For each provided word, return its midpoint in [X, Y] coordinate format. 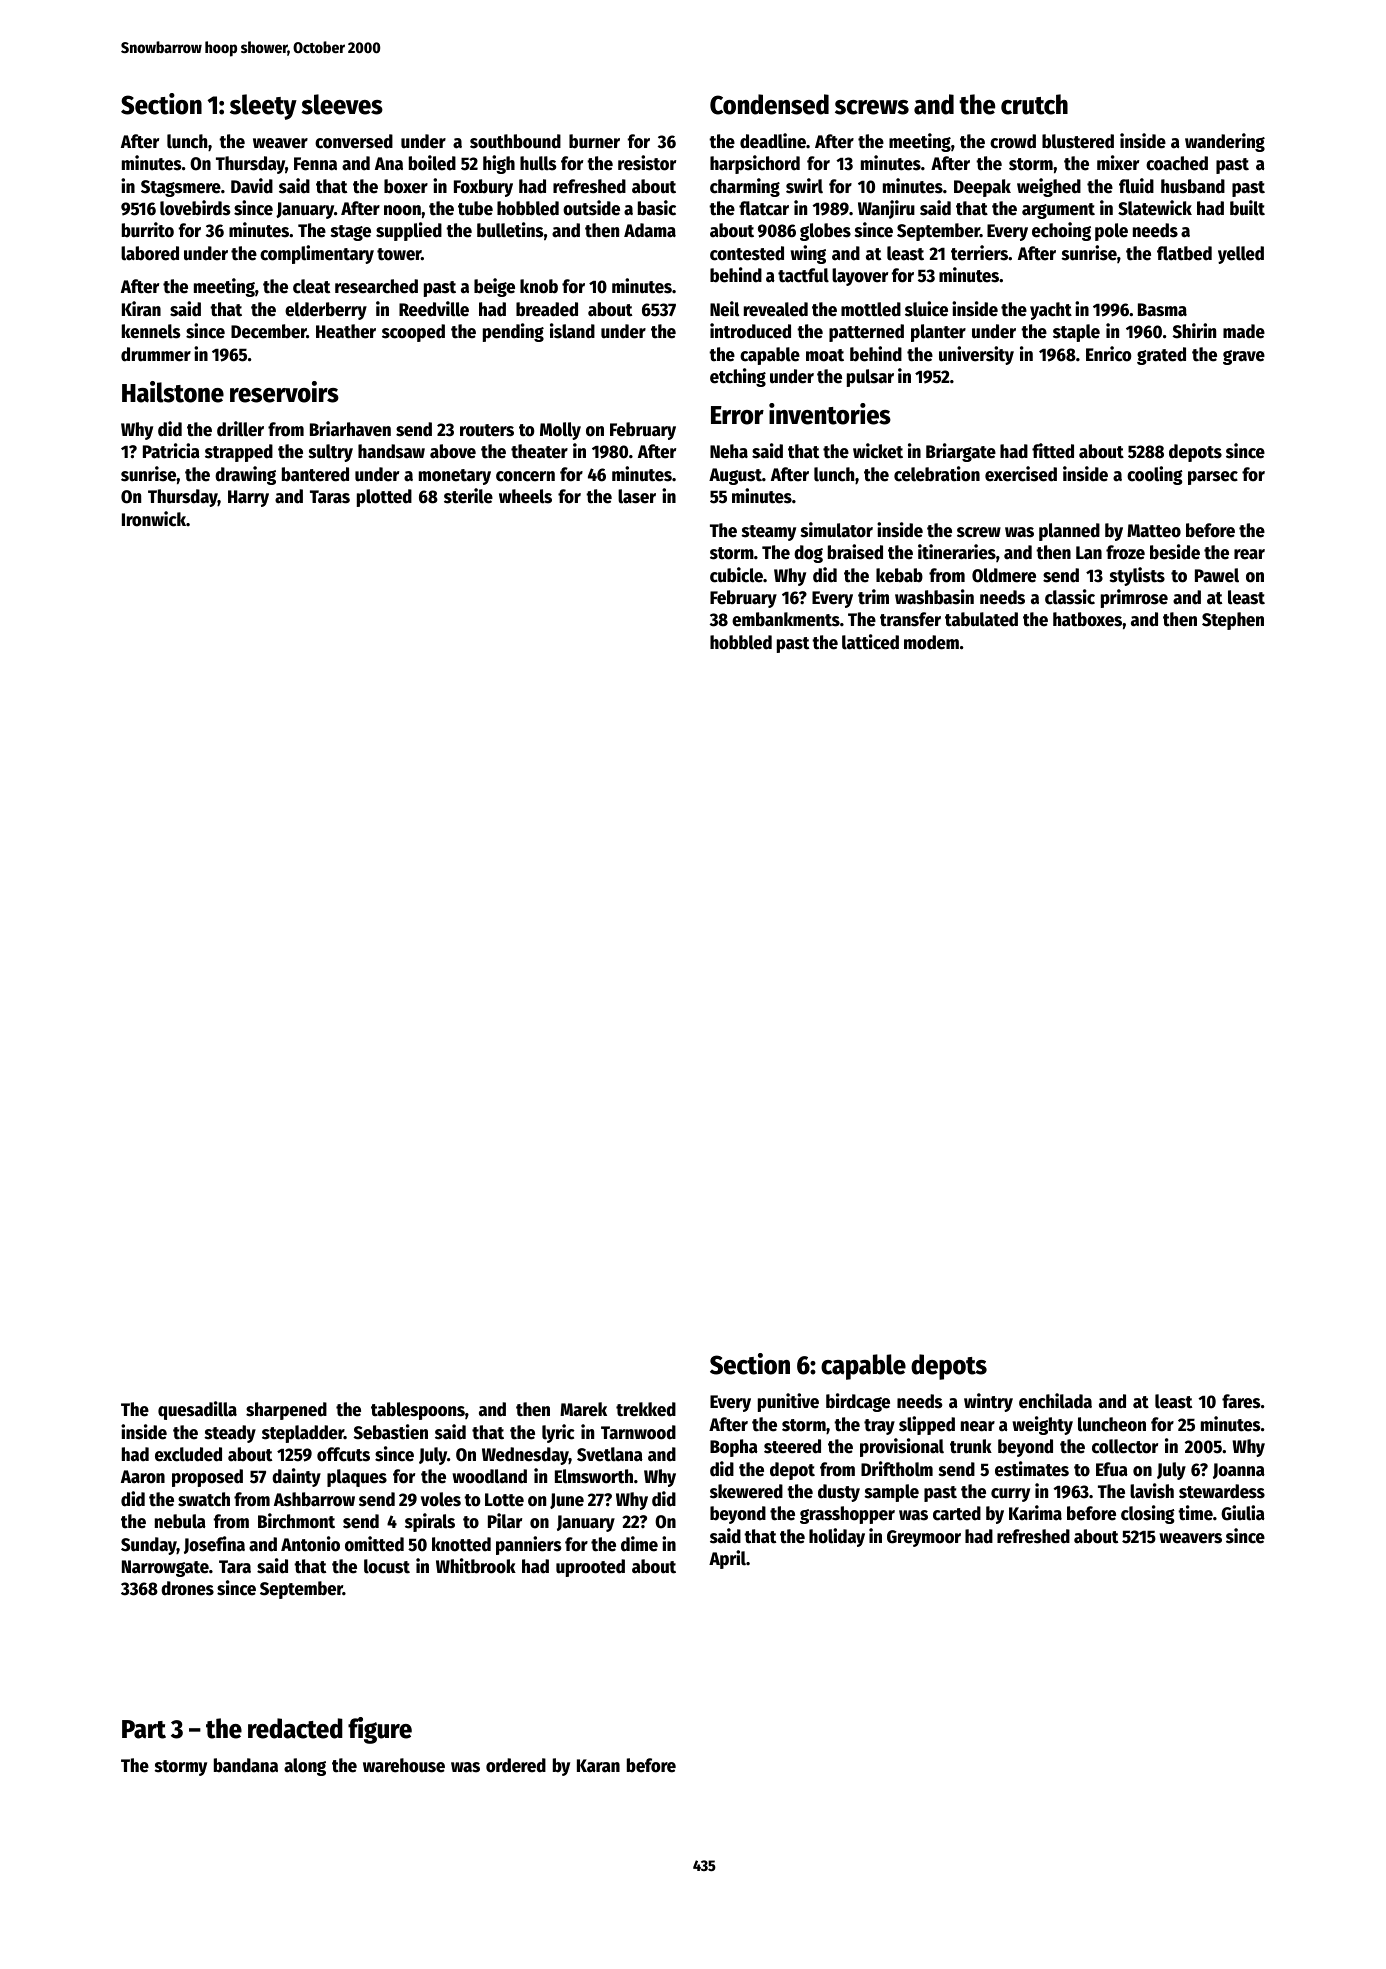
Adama [650, 230]
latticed [870, 642]
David [252, 186]
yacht [1051, 311]
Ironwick [154, 519]
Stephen [1233, 621]
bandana [246, 1765]
